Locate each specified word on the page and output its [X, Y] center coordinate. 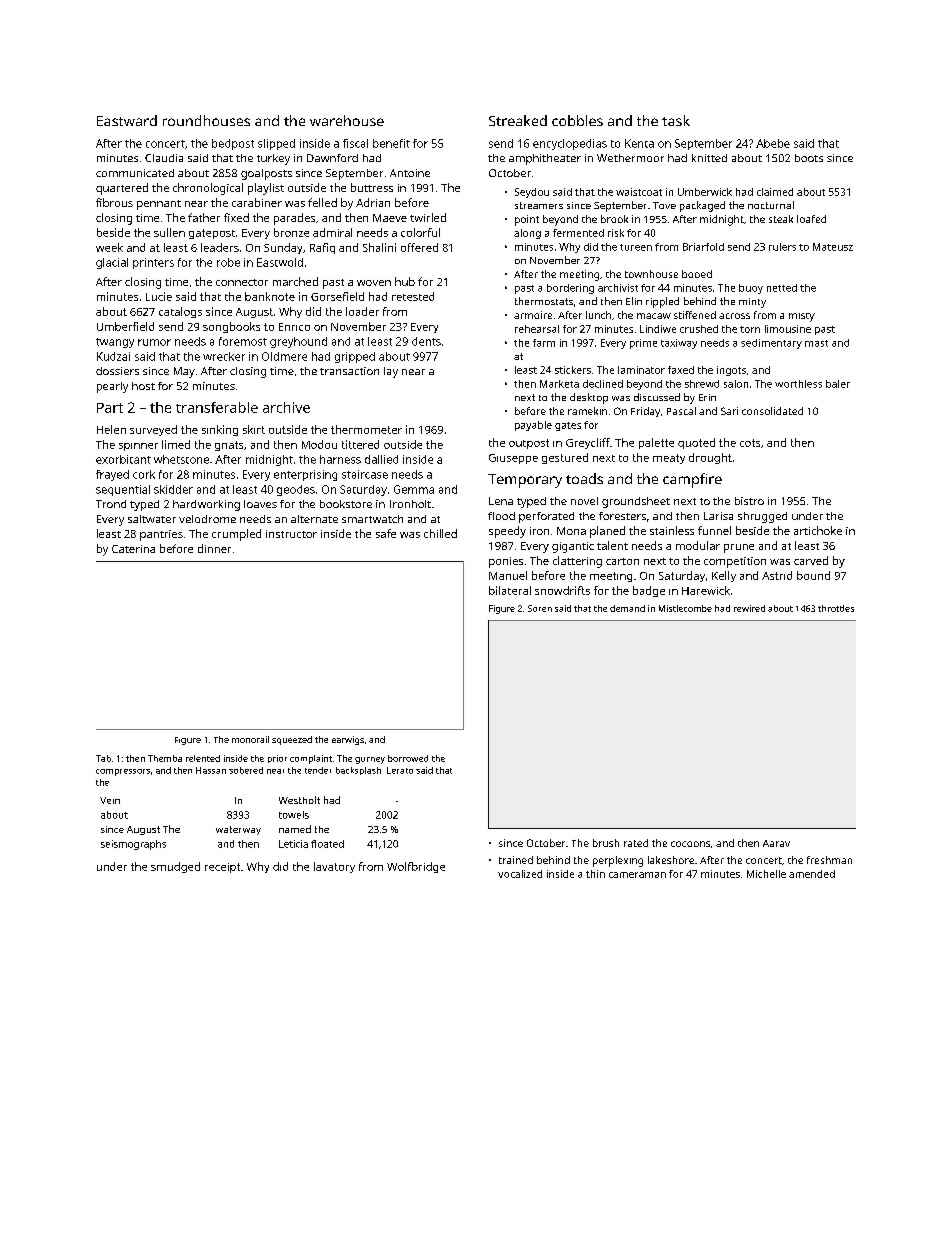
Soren [540, 608]
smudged [175, 867]
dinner [214, 548]
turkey [273, 159]
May [184, 372]
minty [752, 303]
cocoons [690, 844]
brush [606, 843]
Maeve [390, 218]
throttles [836, 608]
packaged [702, 206]
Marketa [559, 384]
